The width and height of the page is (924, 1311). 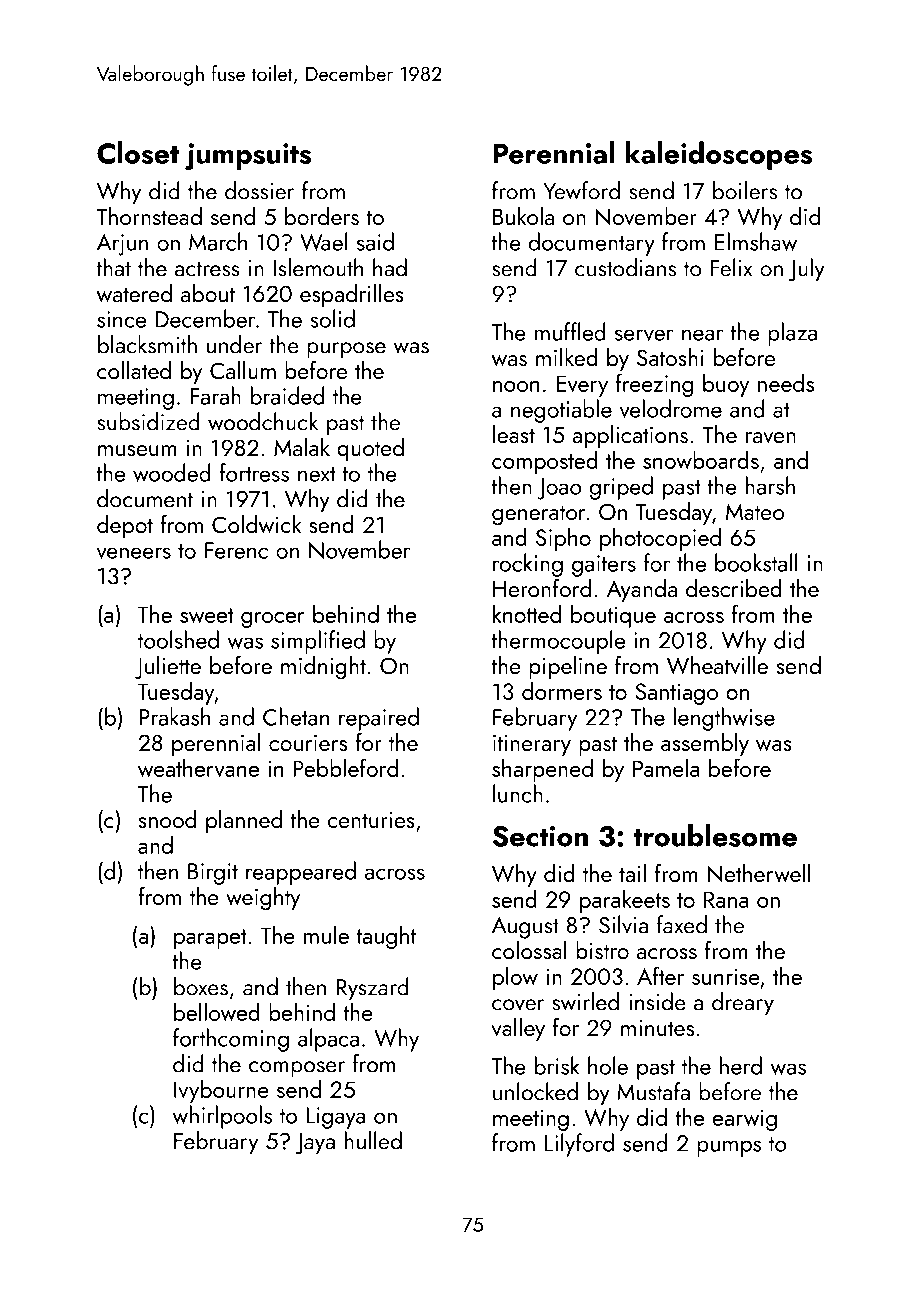 I want to click on grocer, so click(x=273, y=620).
